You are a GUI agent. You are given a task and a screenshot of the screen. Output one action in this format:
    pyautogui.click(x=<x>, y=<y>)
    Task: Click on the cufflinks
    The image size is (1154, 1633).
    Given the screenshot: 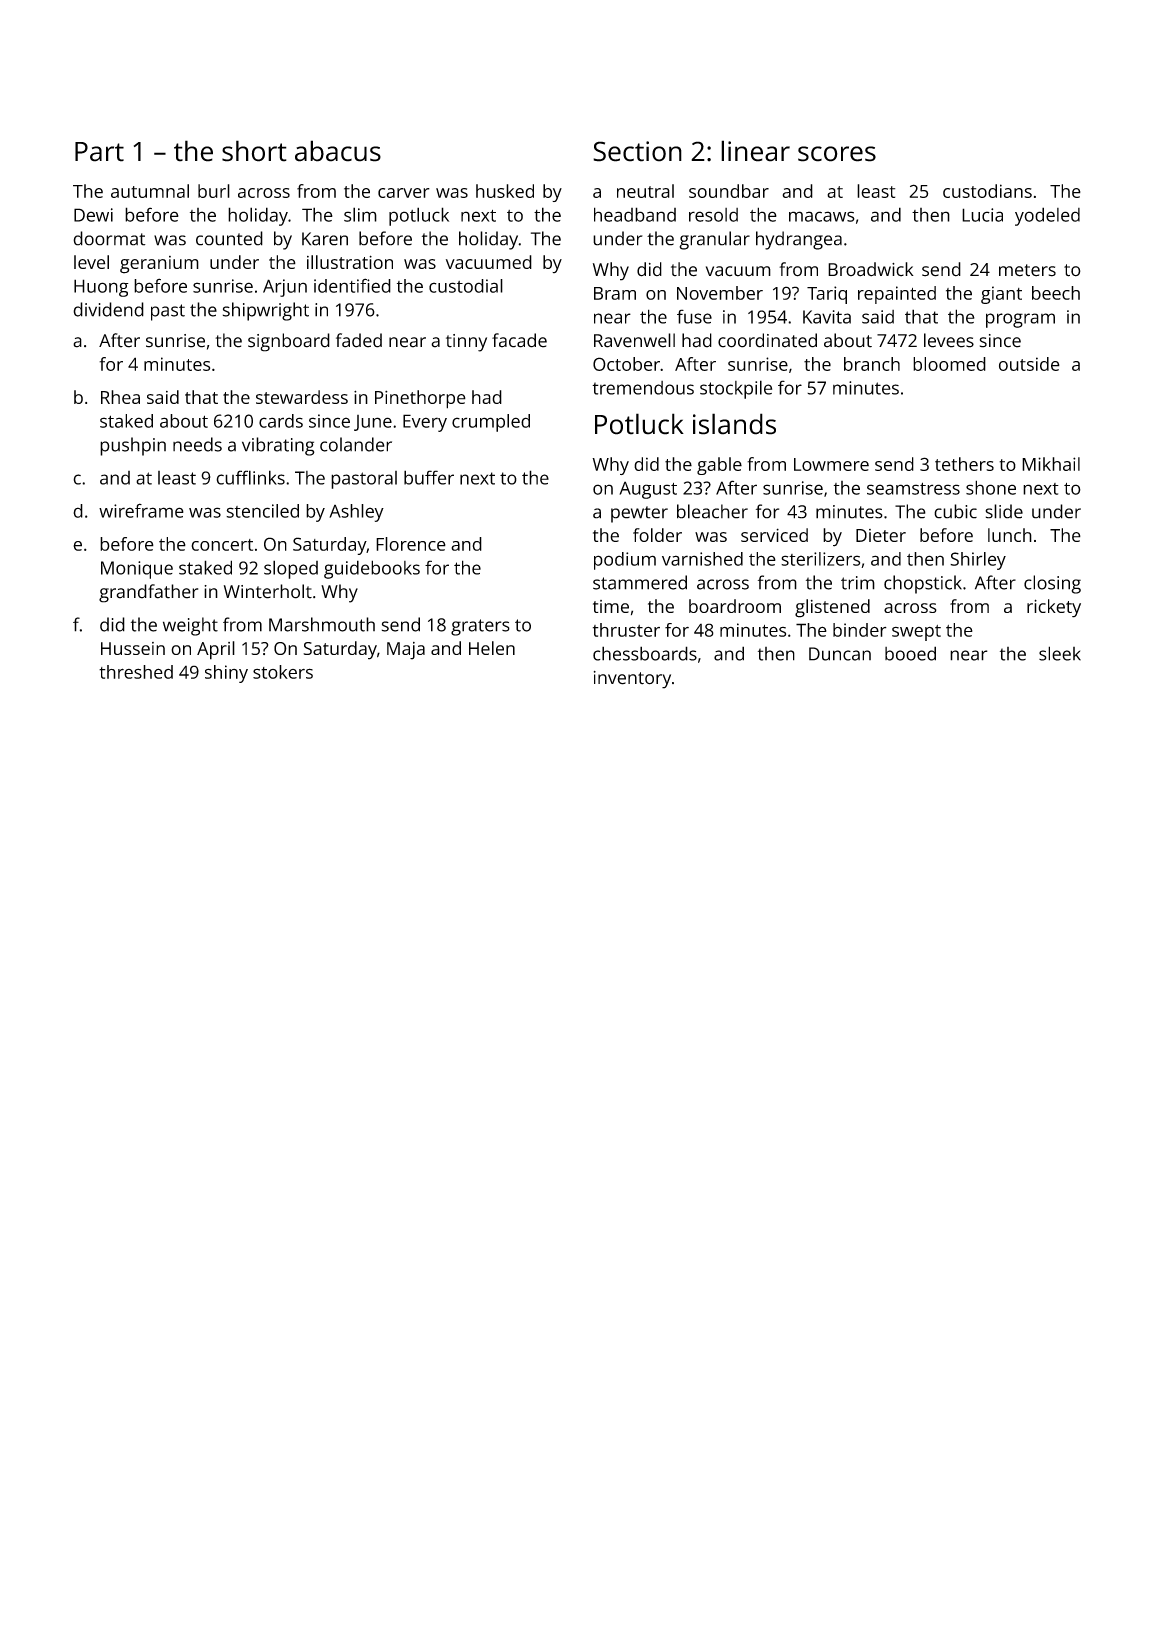 What is the action you would take?
    pyautogui.click(x=250, y=477)
